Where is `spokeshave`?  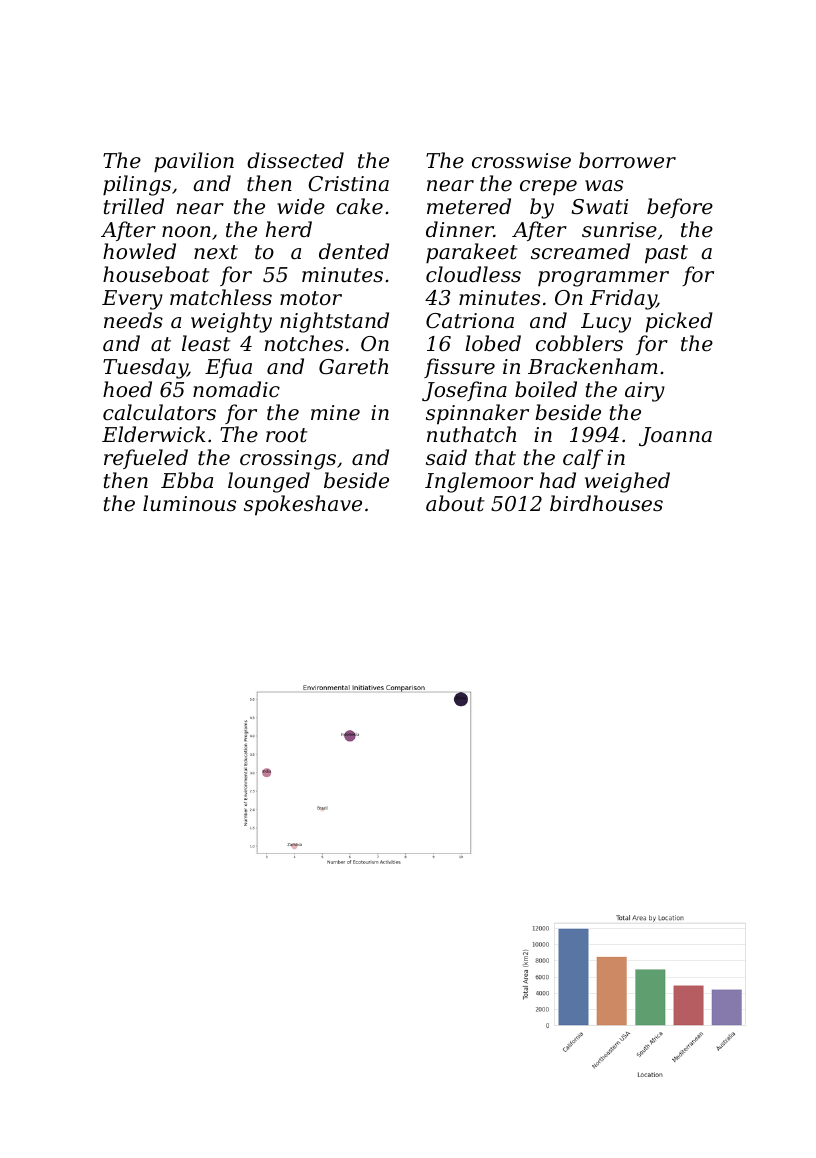
spokeshave is located at coordinates (303, 505).
